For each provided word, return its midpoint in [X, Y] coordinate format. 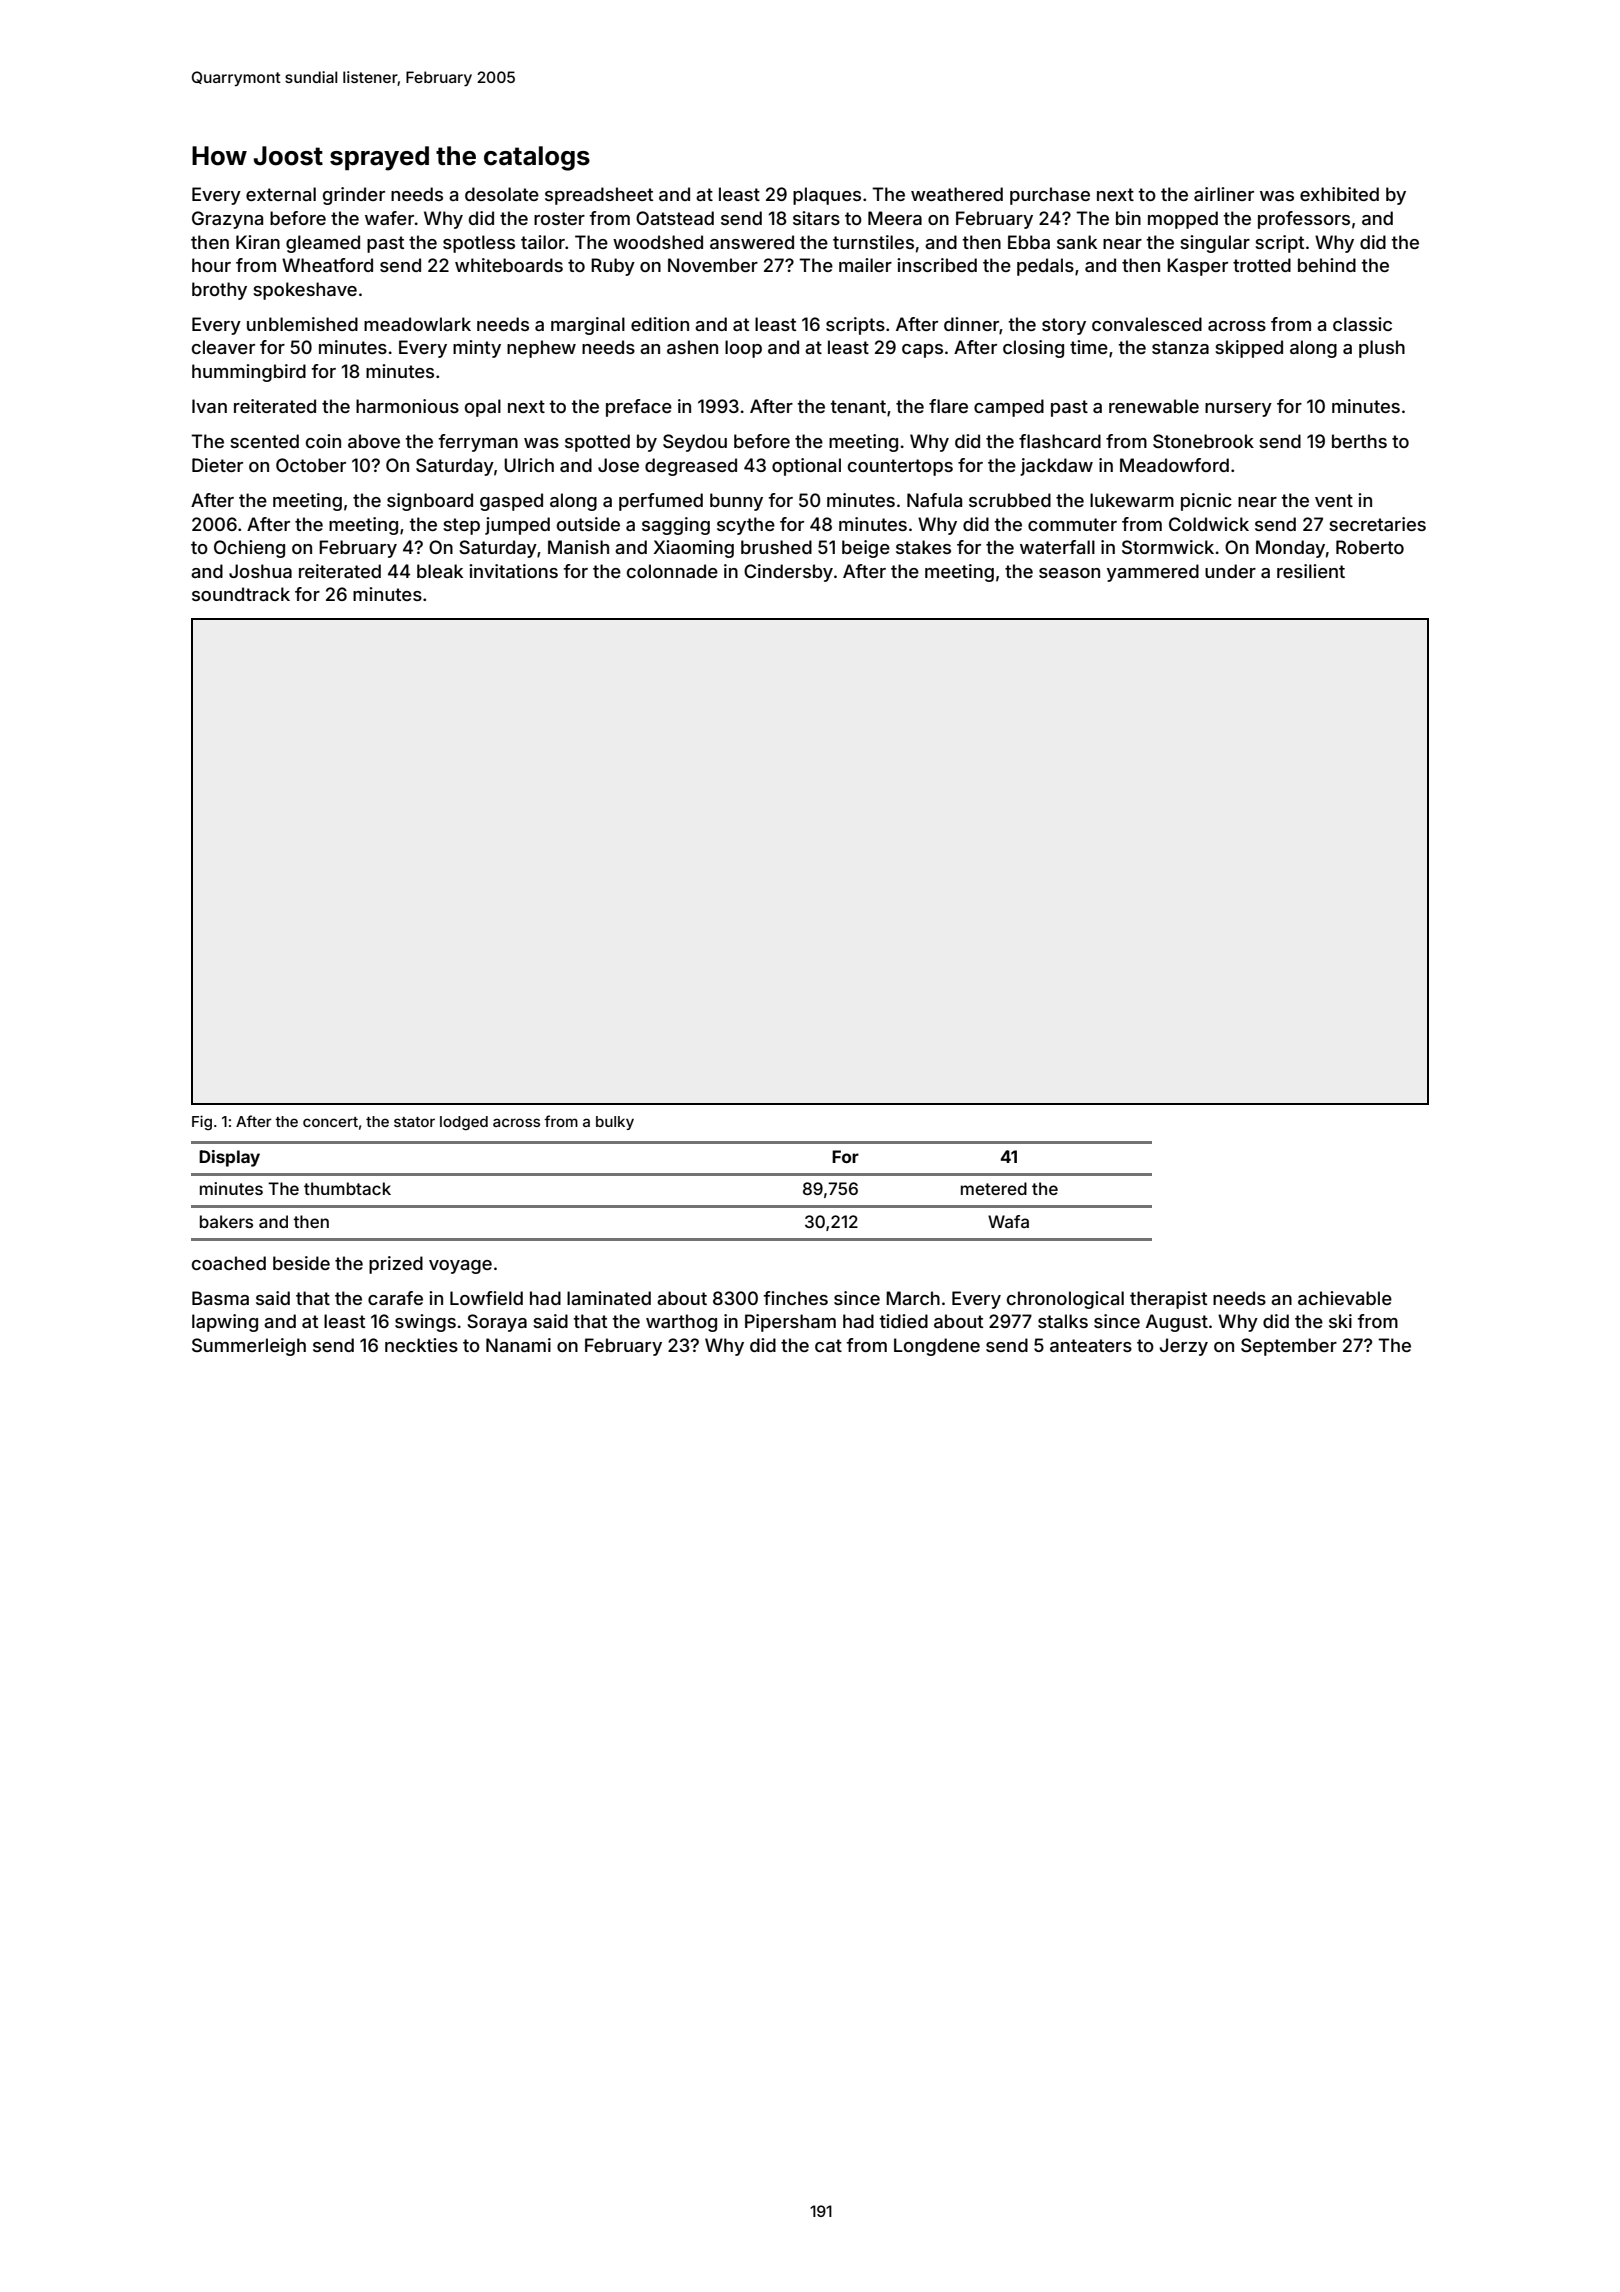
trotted [1262, 265]
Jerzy [1183, 1347]
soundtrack [241, 594]
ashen [692, 347]
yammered [1153, 573]
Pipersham [790, 1323]
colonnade [672, 571]
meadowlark [417, 324]
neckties [421, 1345]
